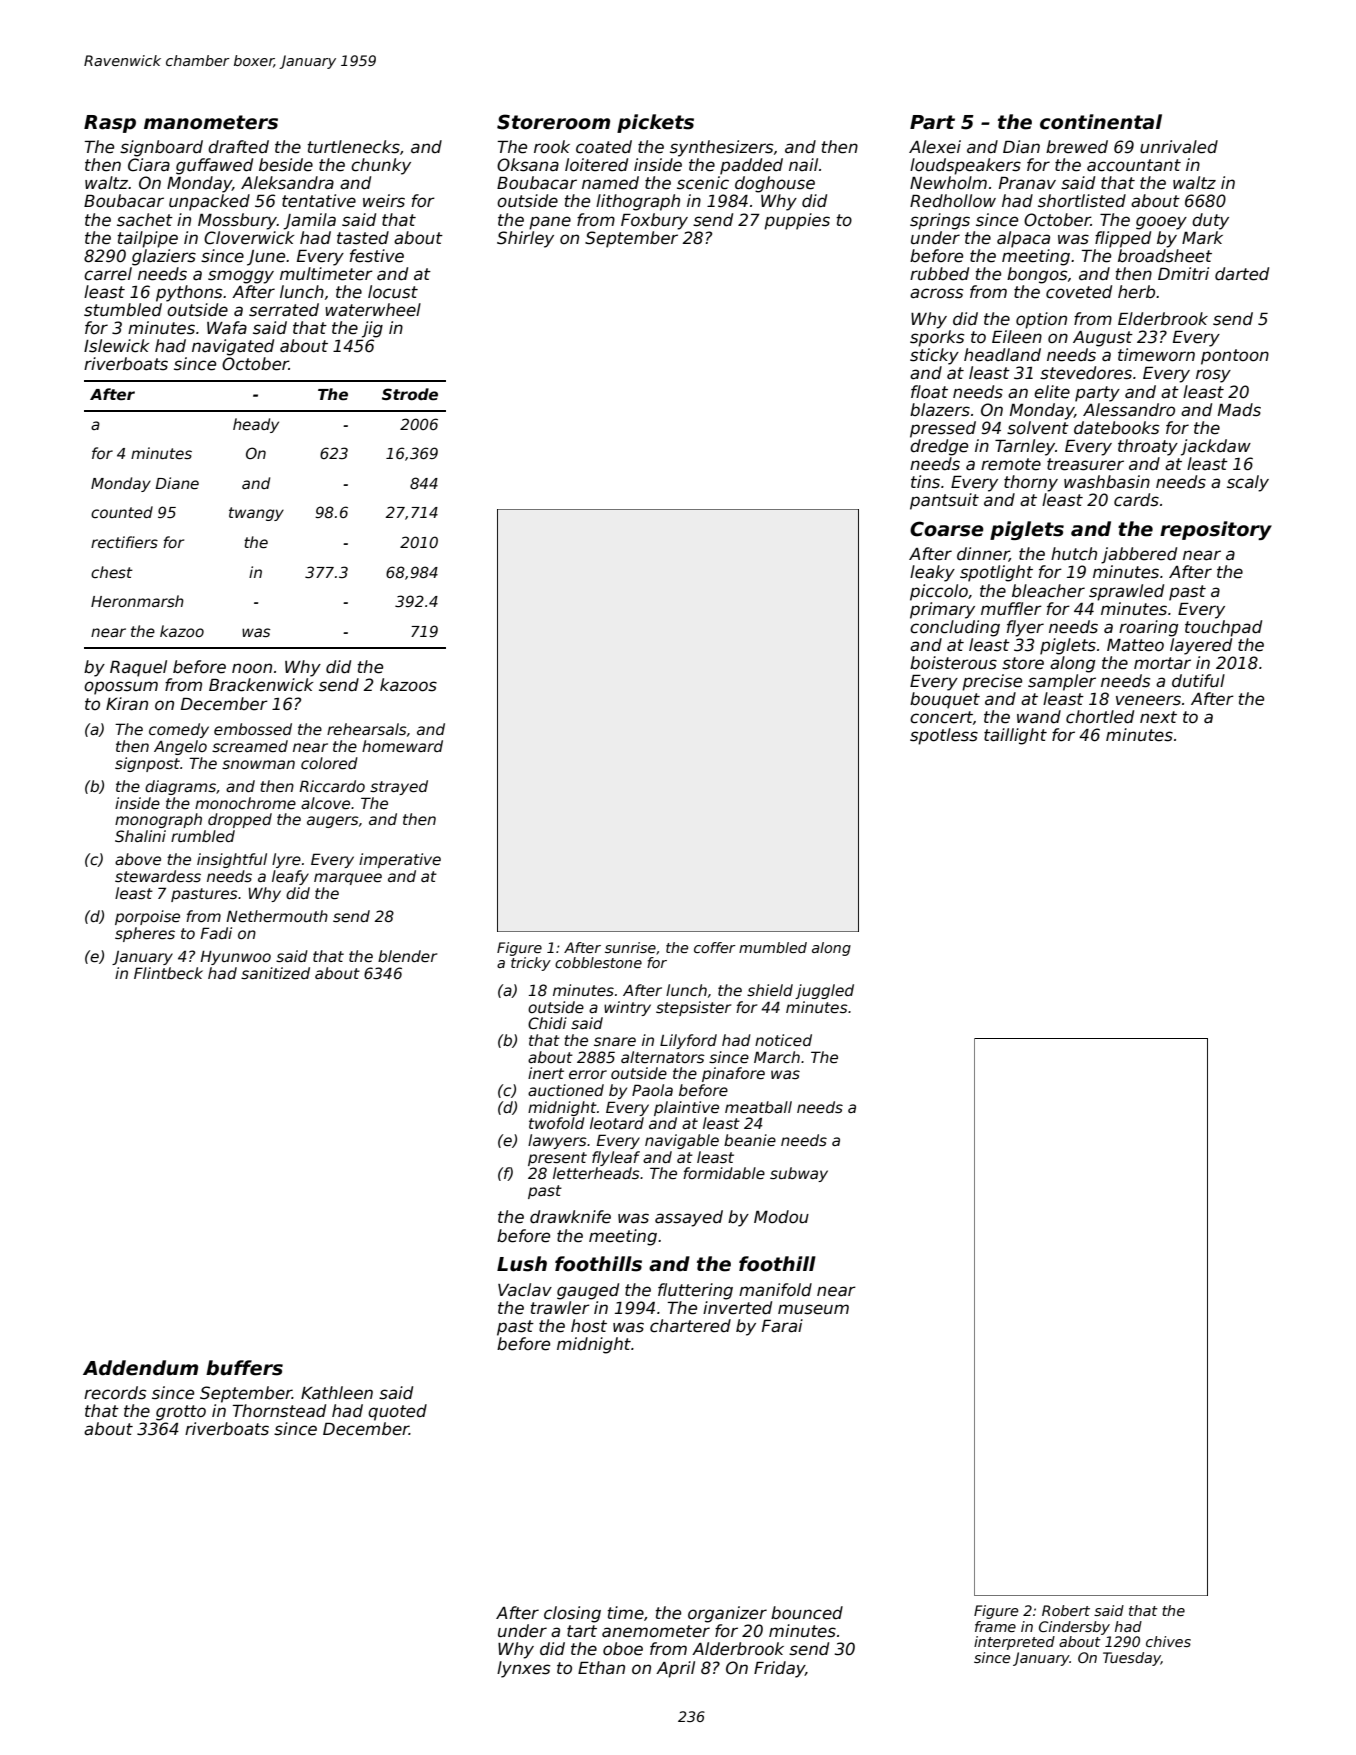  What do you see at coordinates (1101, 122) in the screenshot?
I see `continental` at bounding box center [1101, 122].
